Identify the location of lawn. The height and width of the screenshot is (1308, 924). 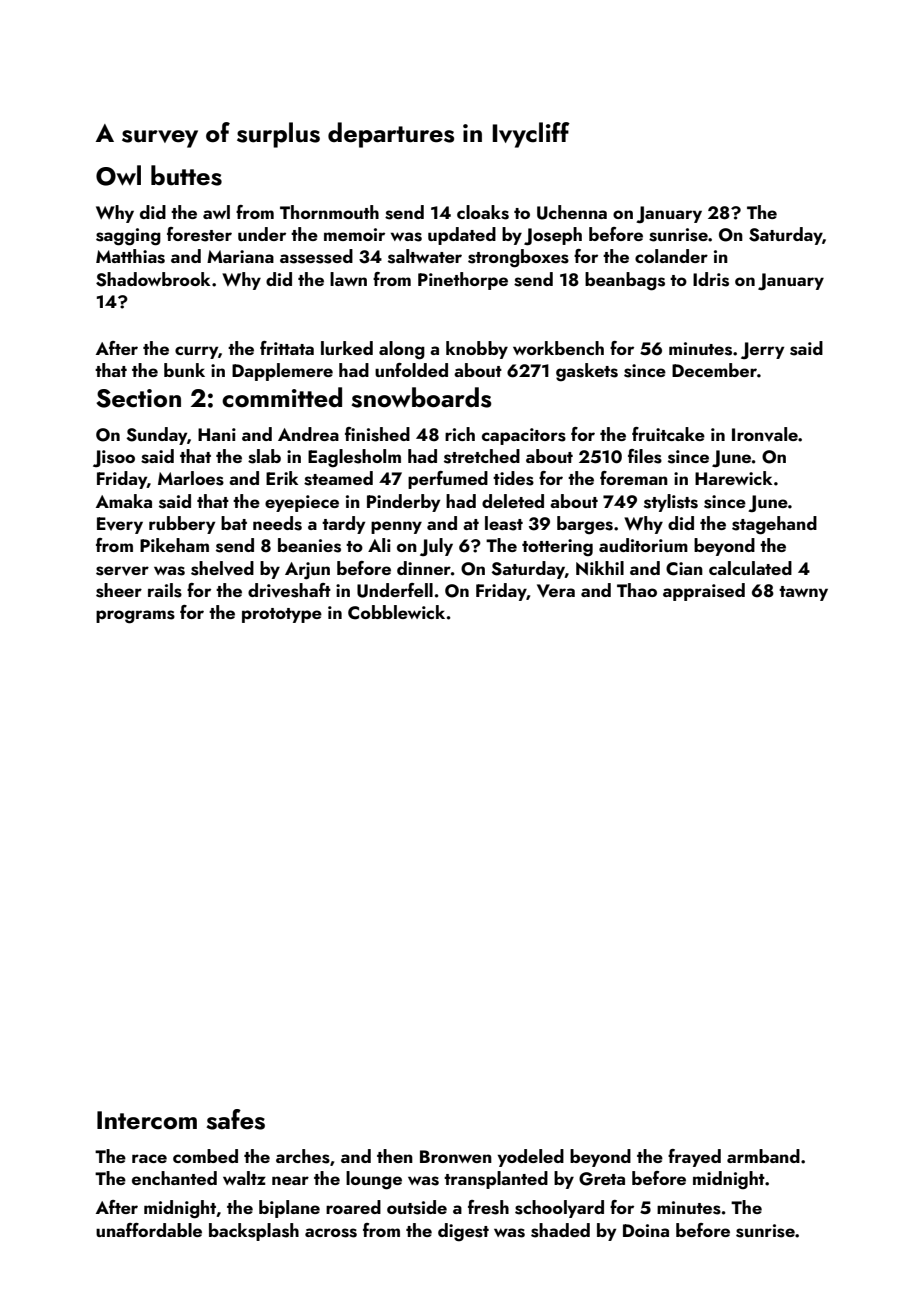
(348, 279).
